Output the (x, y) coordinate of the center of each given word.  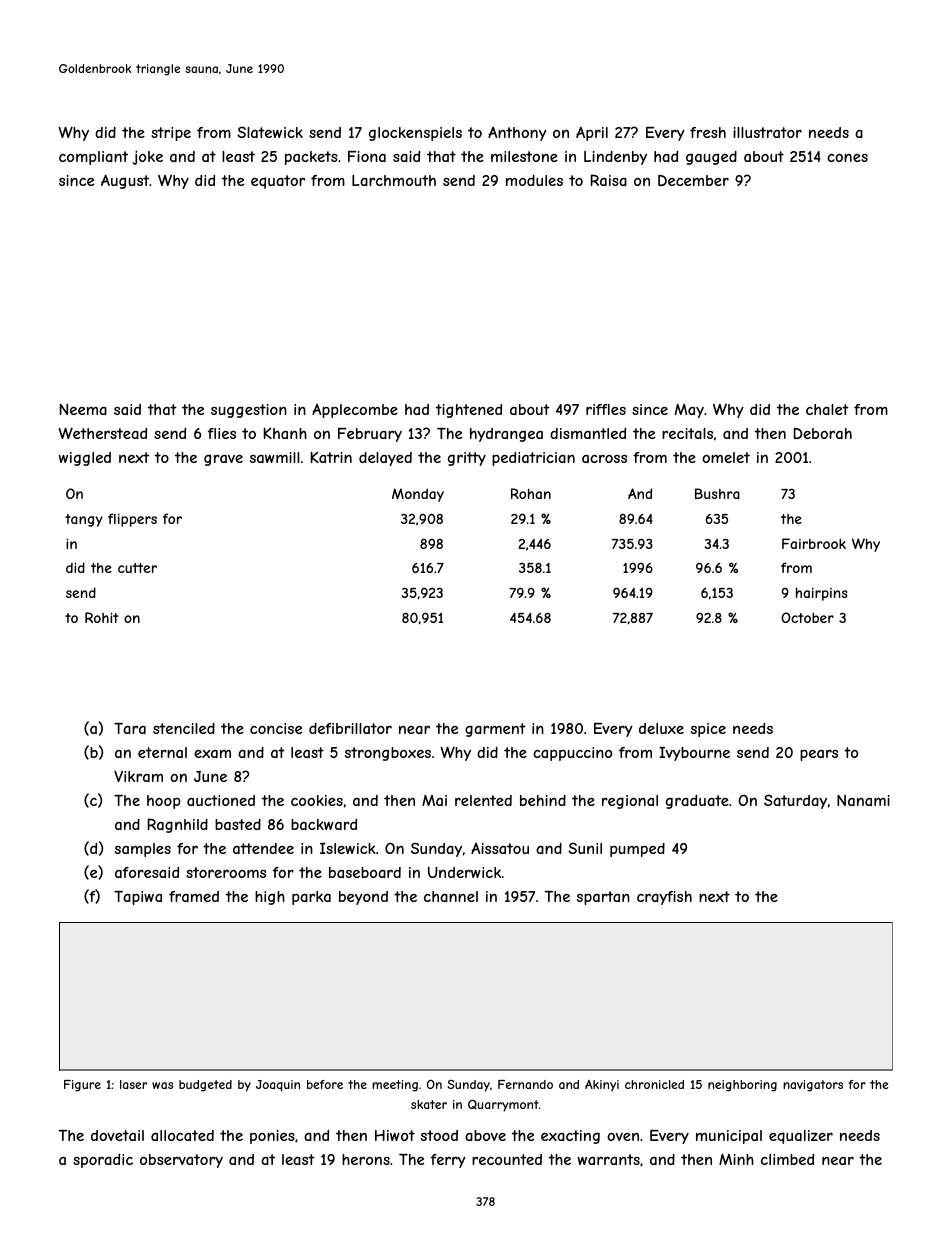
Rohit (102, 617)
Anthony (517, 134)
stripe (171, 134)
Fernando (525, 1084)
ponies (272, 1137)
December (693, 180)
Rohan (531, 493)
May (689, 411)
